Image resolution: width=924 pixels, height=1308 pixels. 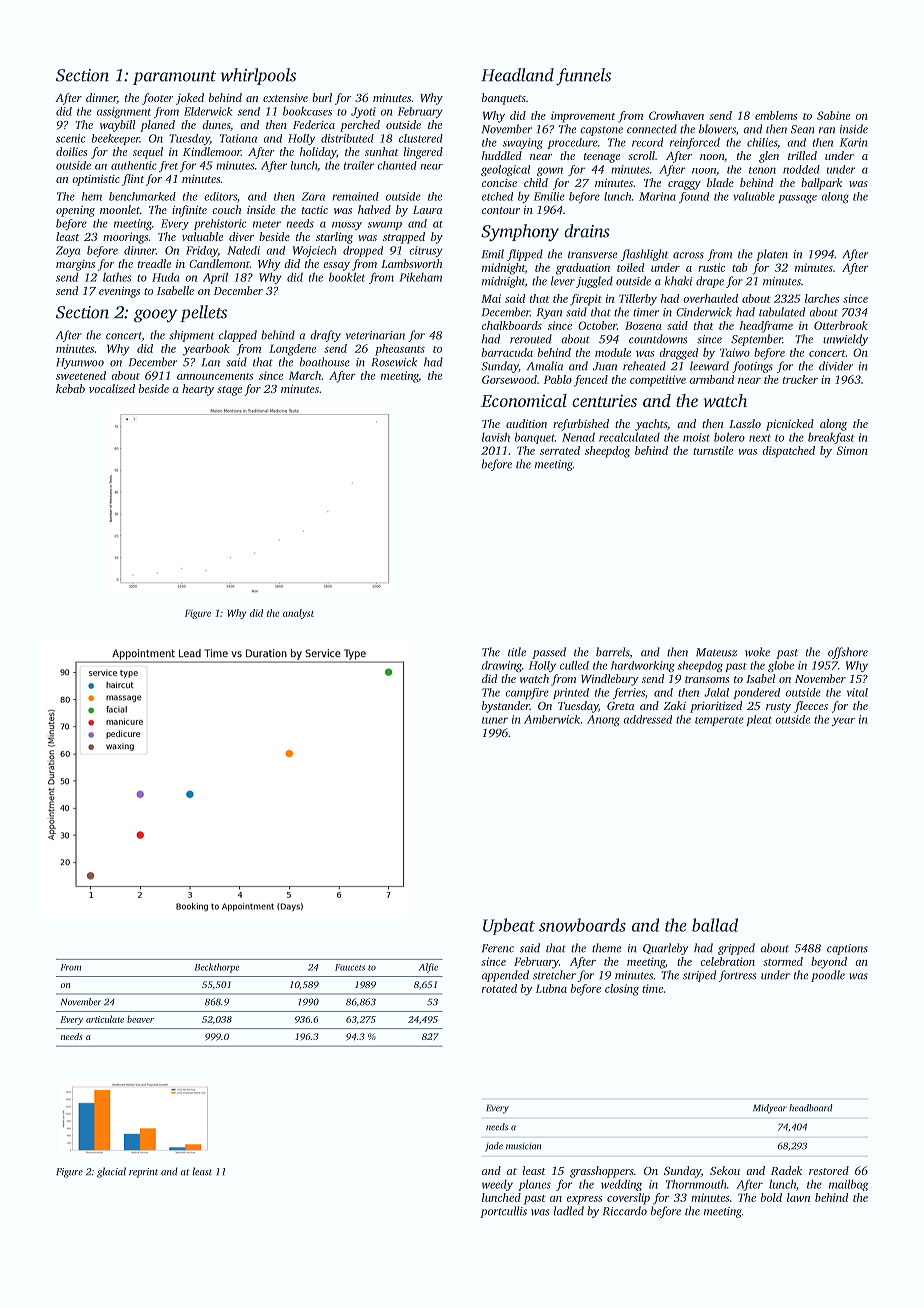 I want to click on optimistic, so click(x=96, y=180).
